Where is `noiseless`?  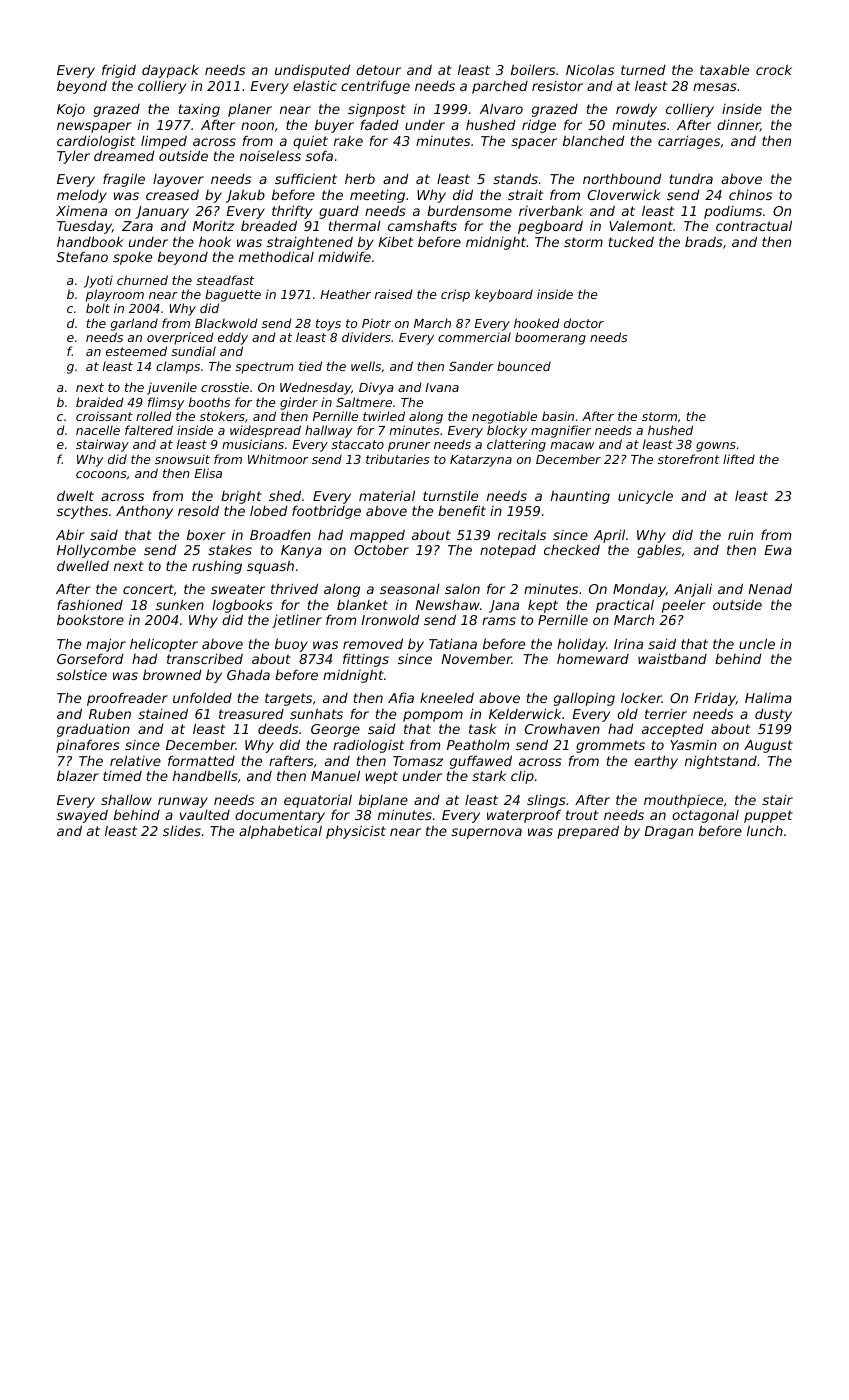
noiseless is located at coordinates (270, 155).
